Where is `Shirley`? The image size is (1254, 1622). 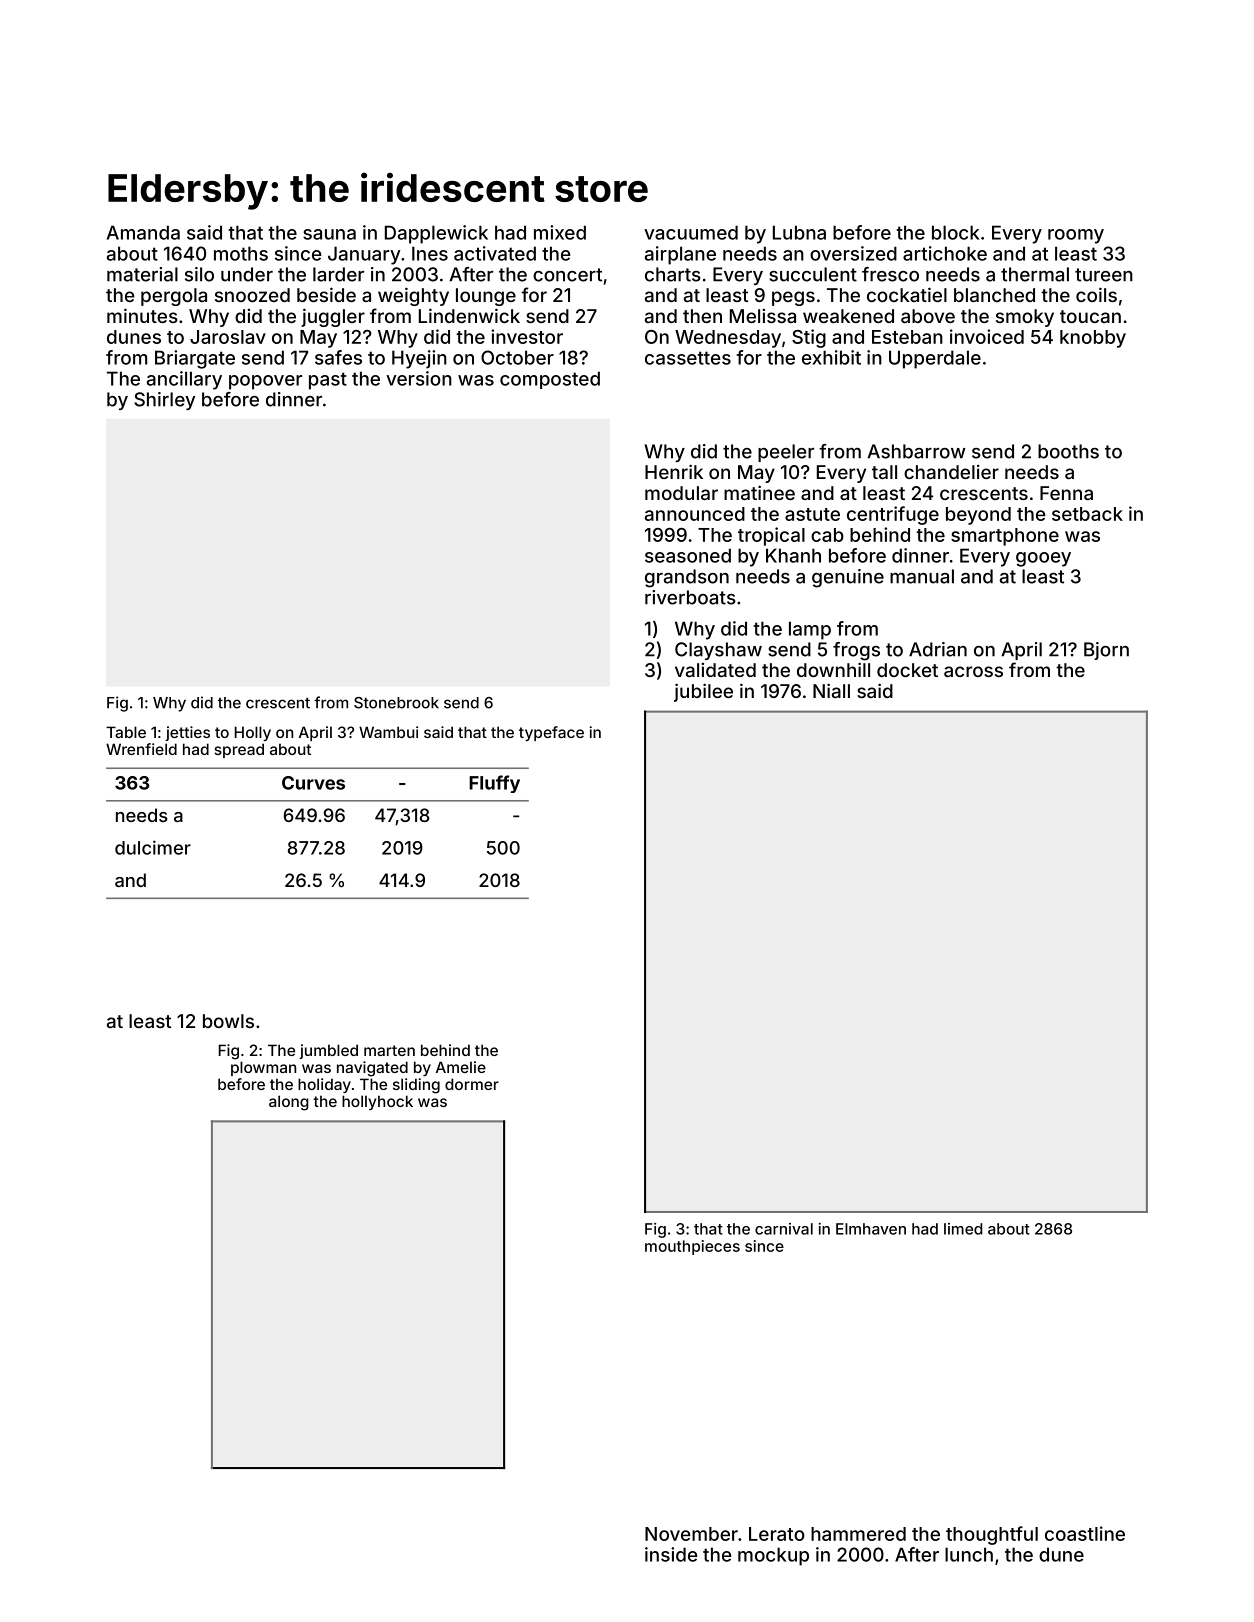
Shirley is located at coordinates (164, 401).
